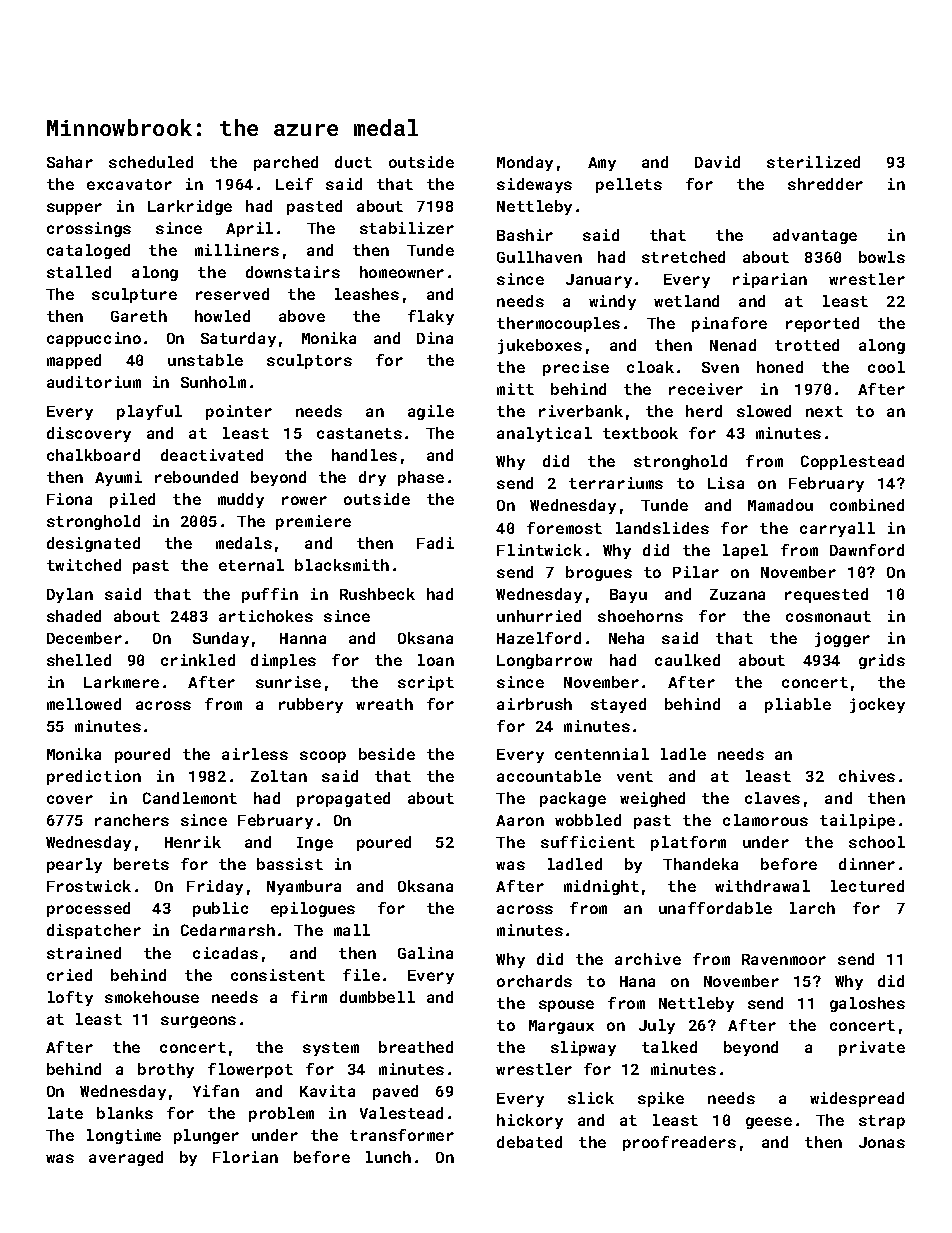 This screenshot has height=1233, width=952. Describe the element at coordinates (151, 162) in the screenshot. I see `scheduled` at that location.
